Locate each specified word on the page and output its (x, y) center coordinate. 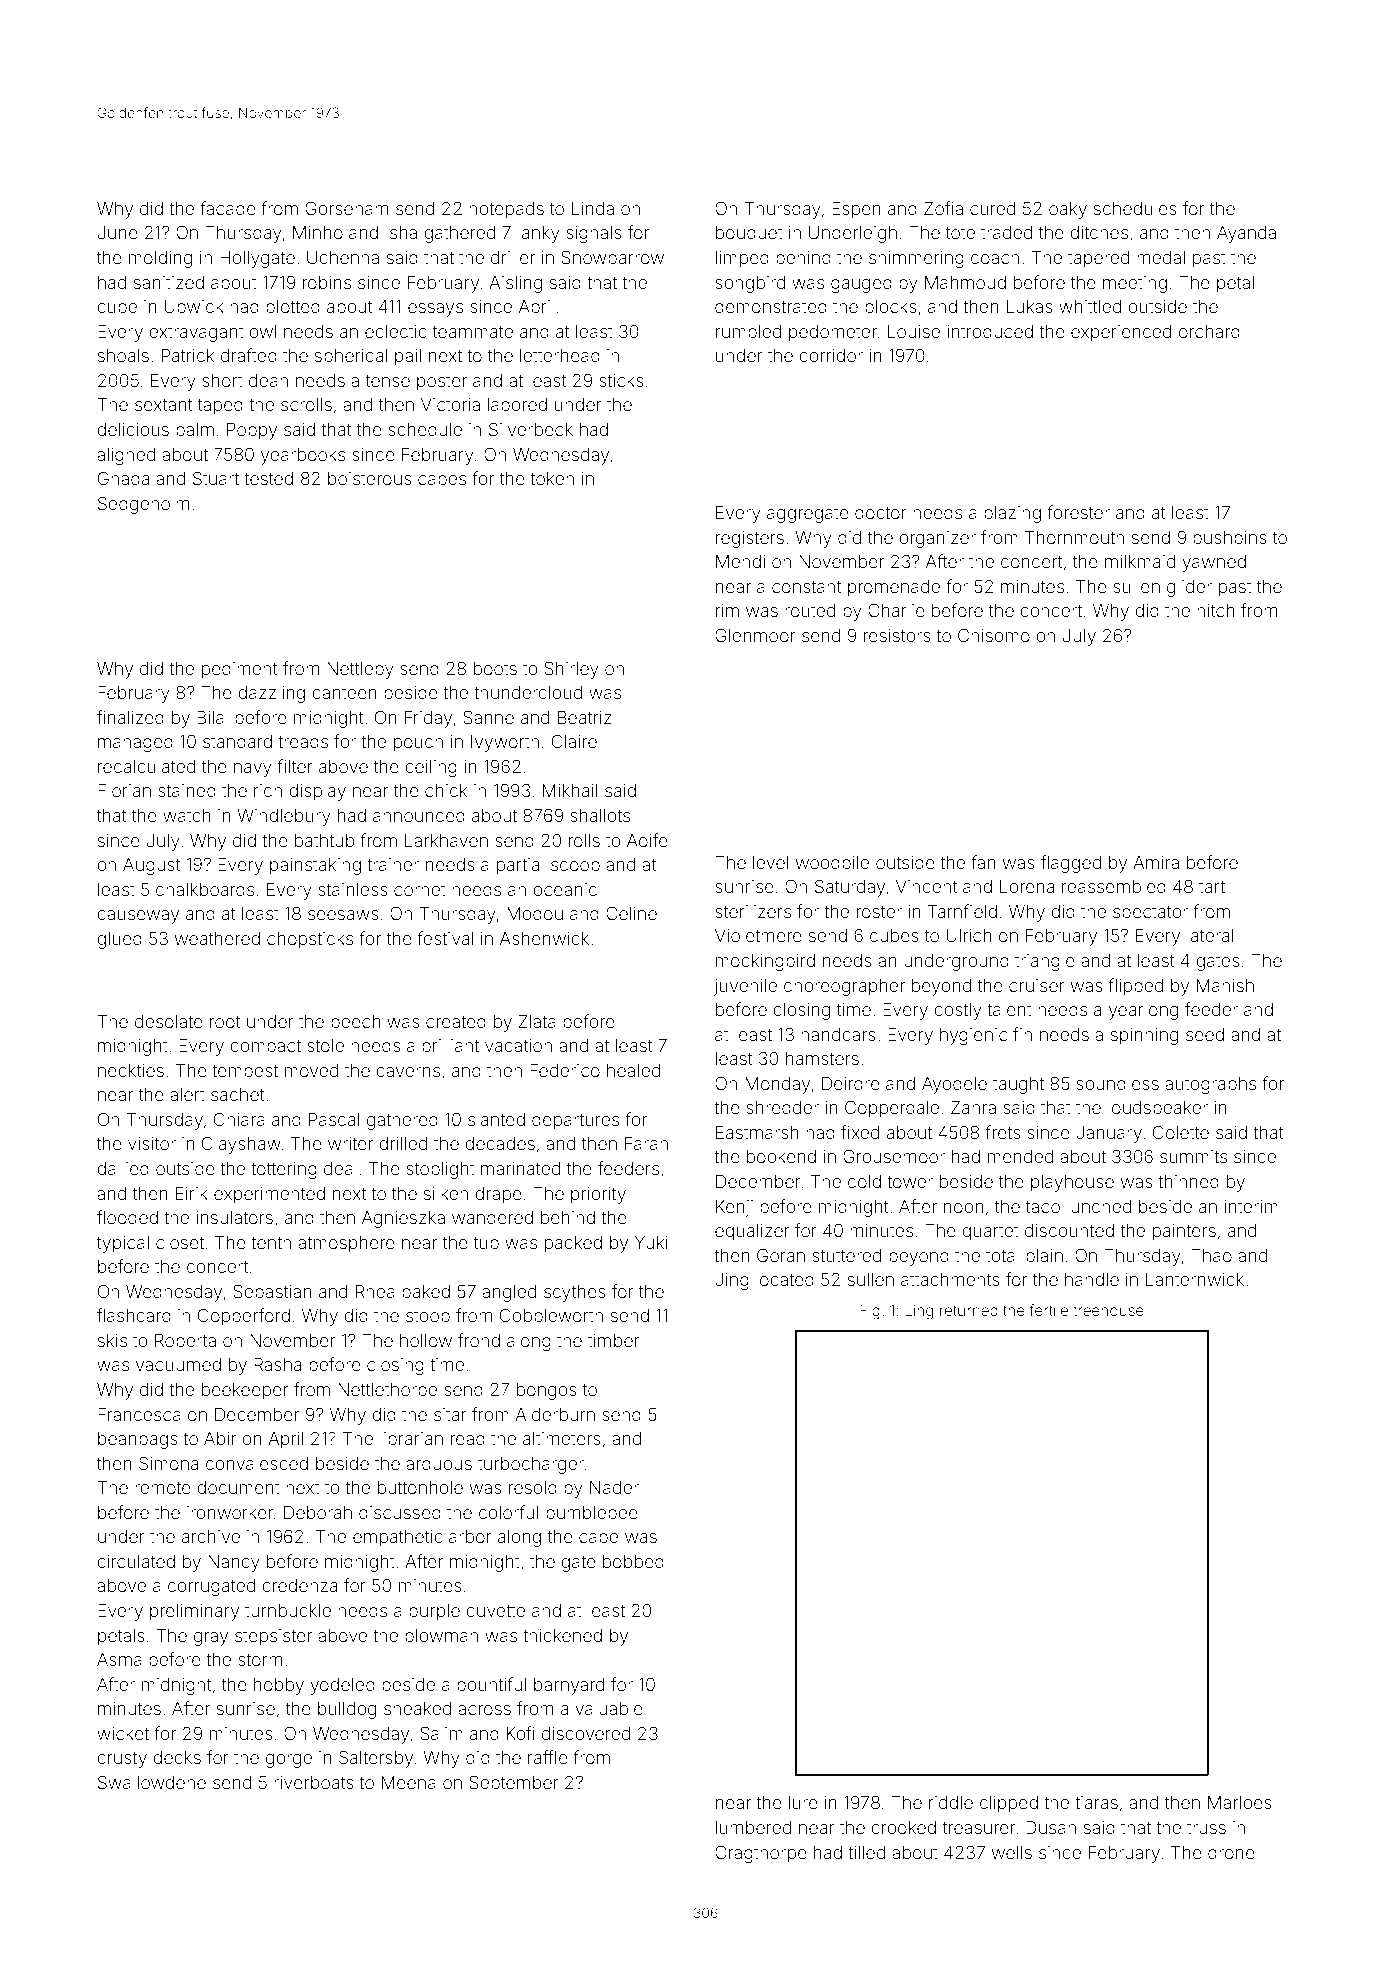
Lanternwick (1195, 1279)
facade (228, 208)
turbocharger (531, 1465)
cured (992, 208)
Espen (856, 210)
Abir (220, 1438)
